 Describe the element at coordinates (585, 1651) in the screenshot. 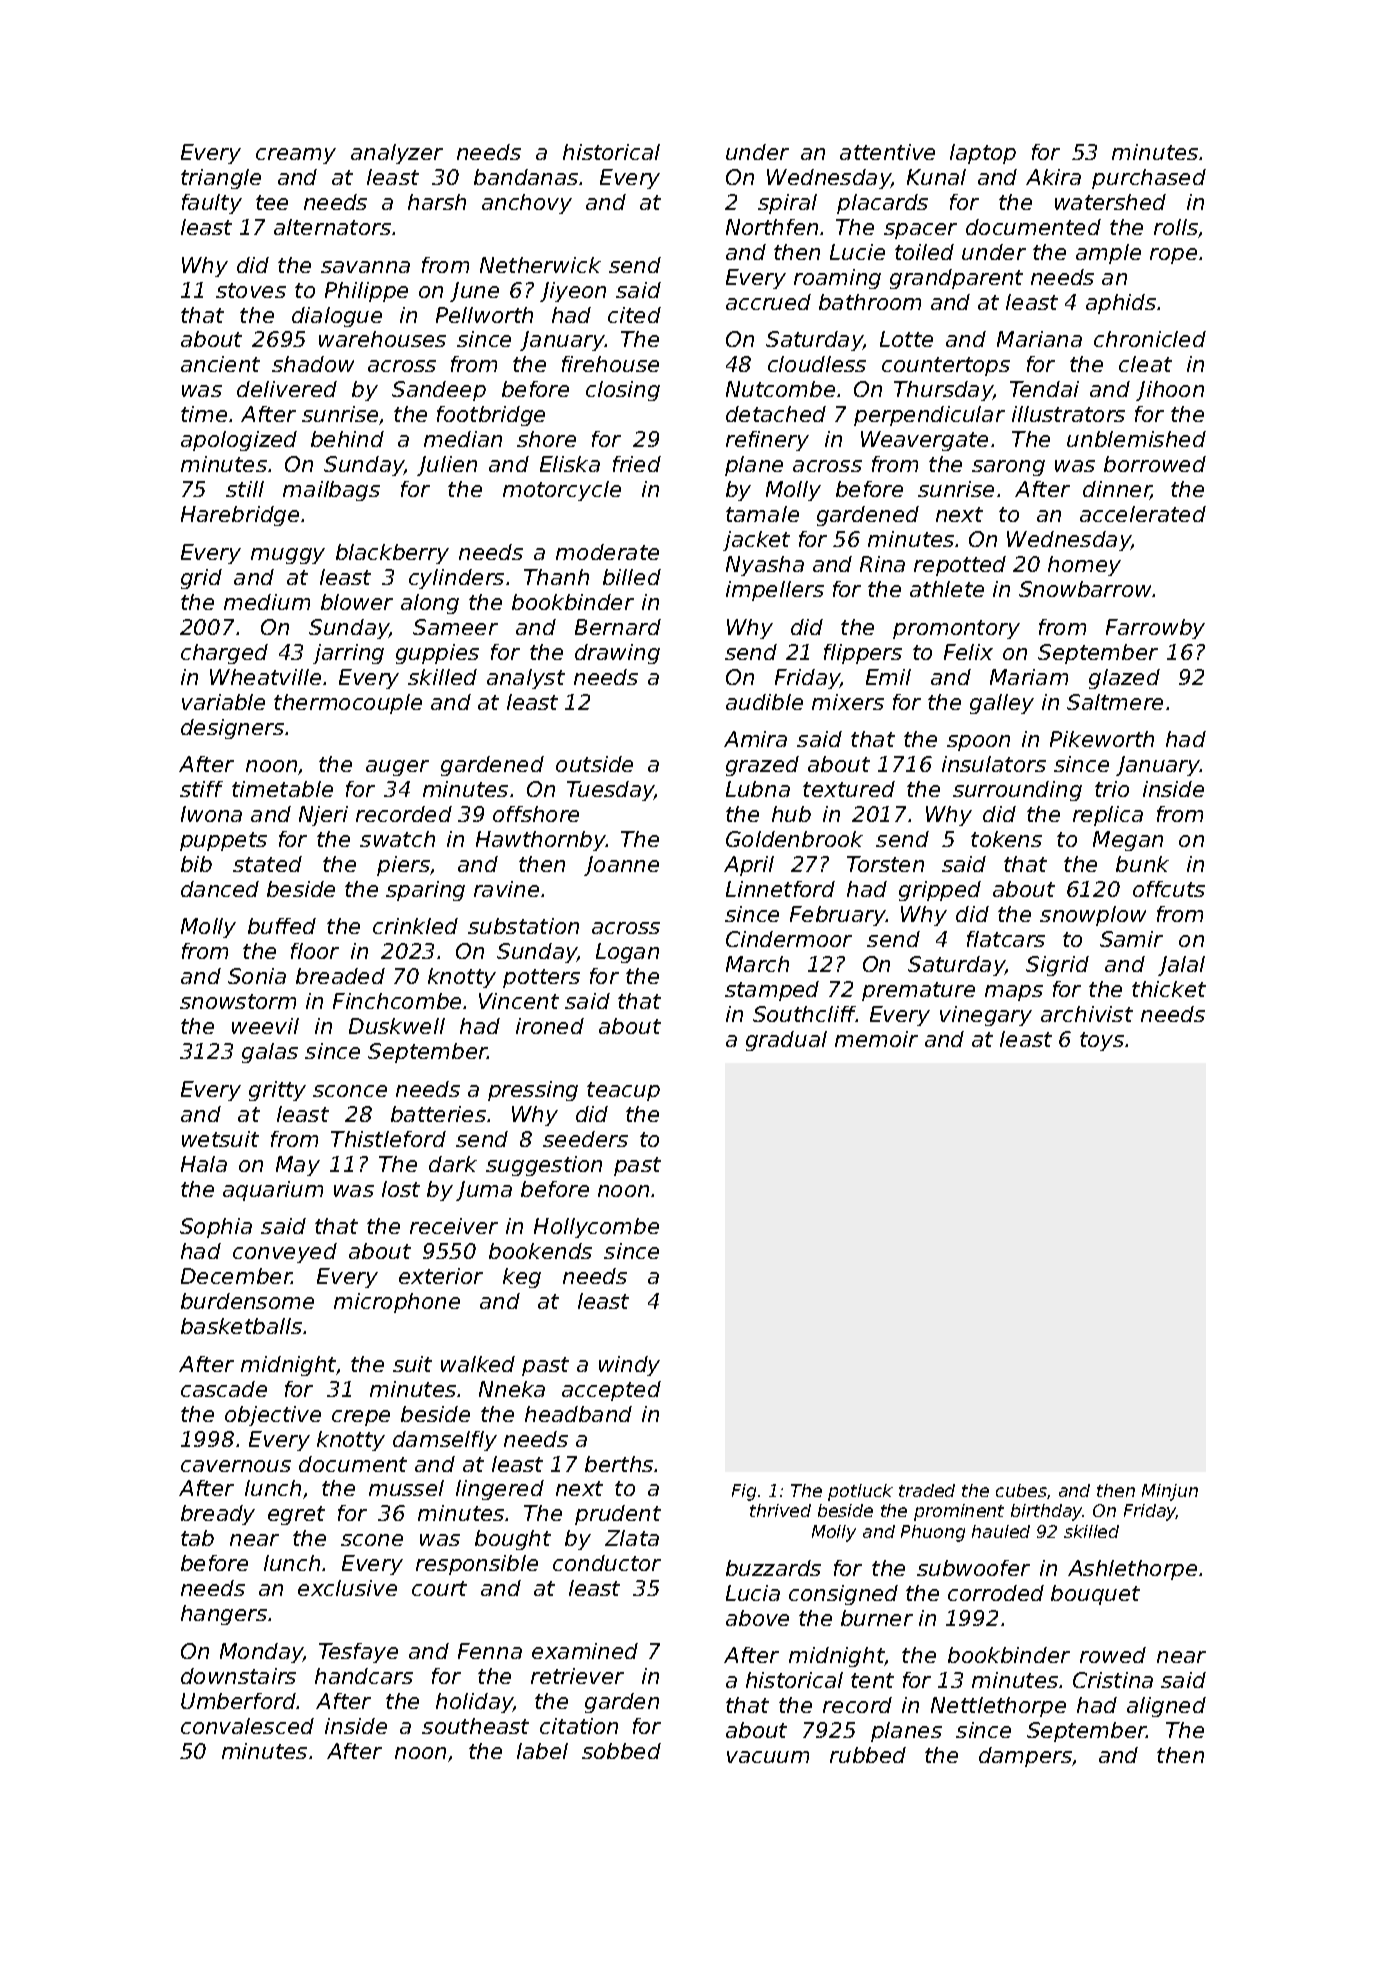

I see `examined` at that location.
